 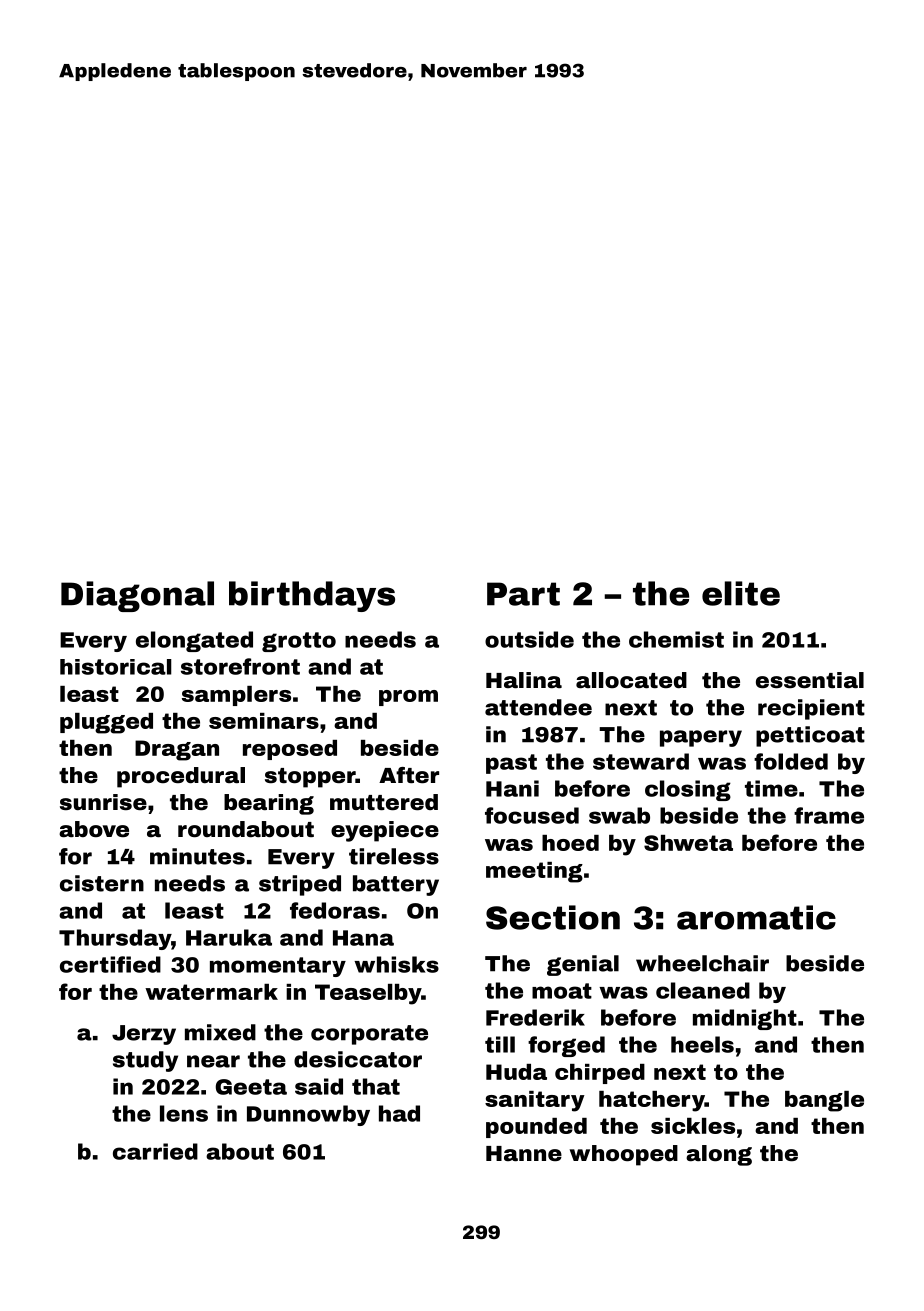 I want to click on outside, so click(x=529, y=639).
